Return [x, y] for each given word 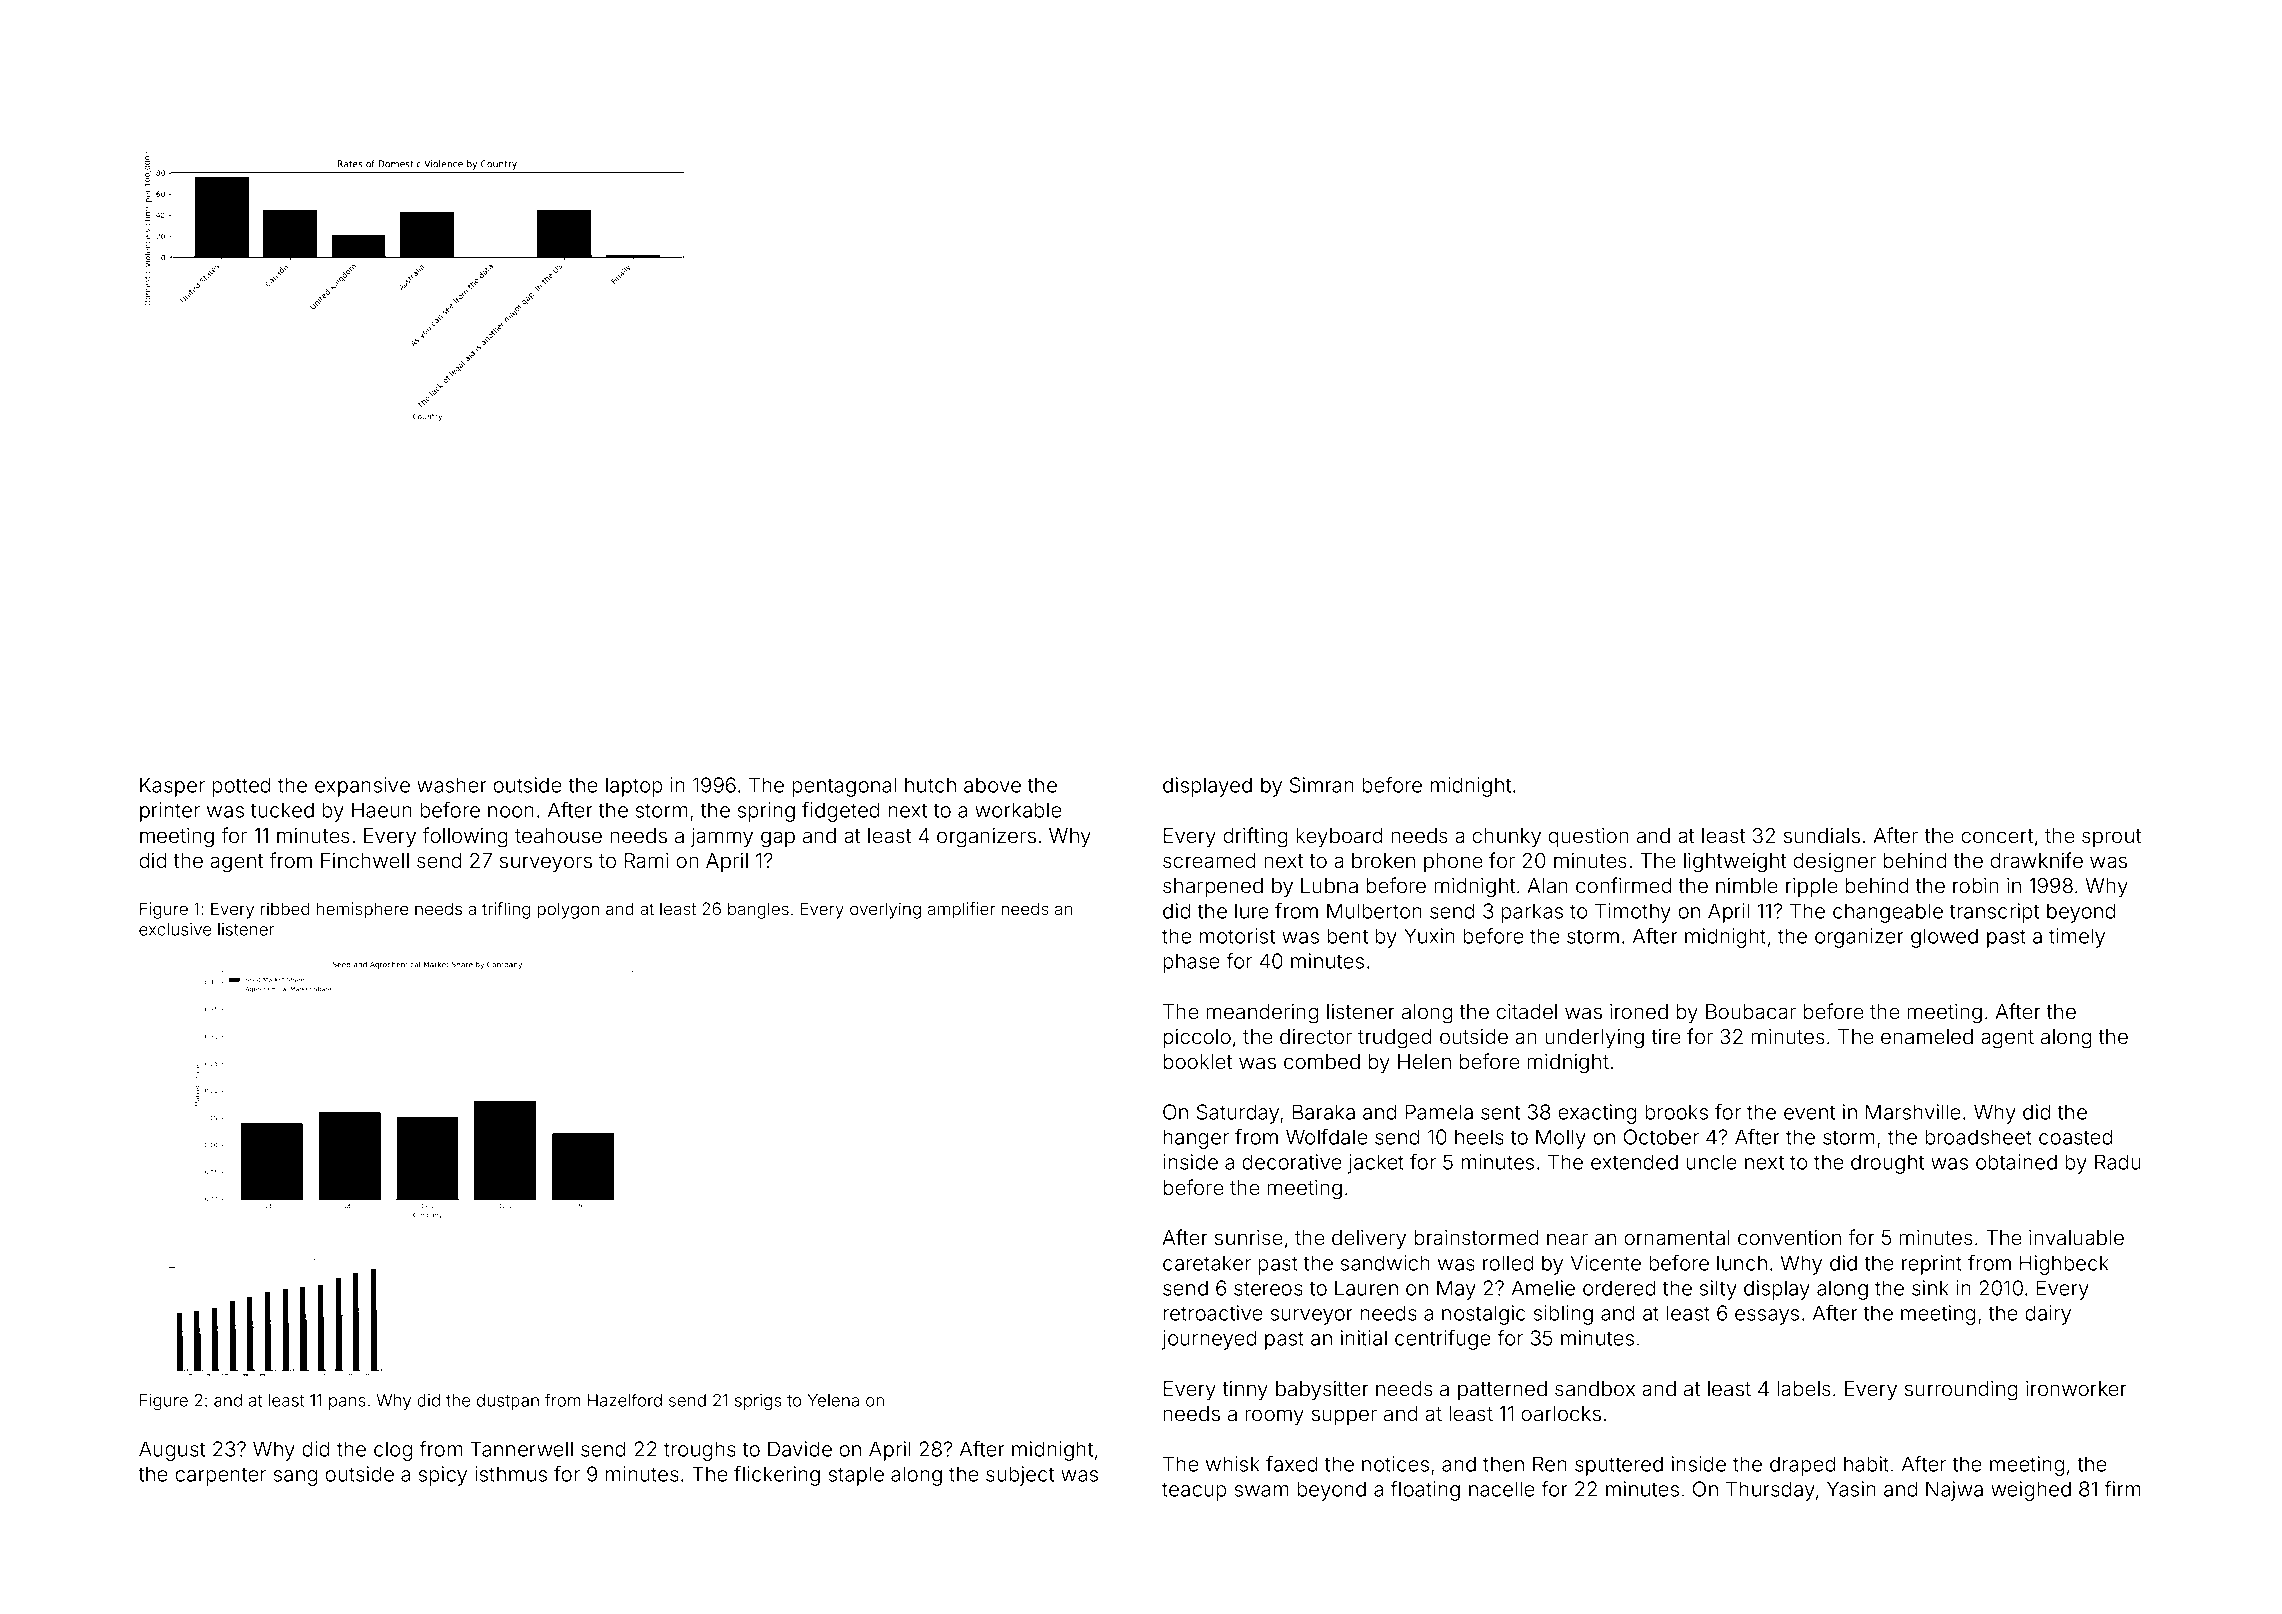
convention [1789, 1237]
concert [1997, 836]
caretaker [1207, 1263]
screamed [1209, 860]
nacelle [1502, 1489]
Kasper [172, 787]
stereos [1268, 1288]
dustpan [508, 1402]
